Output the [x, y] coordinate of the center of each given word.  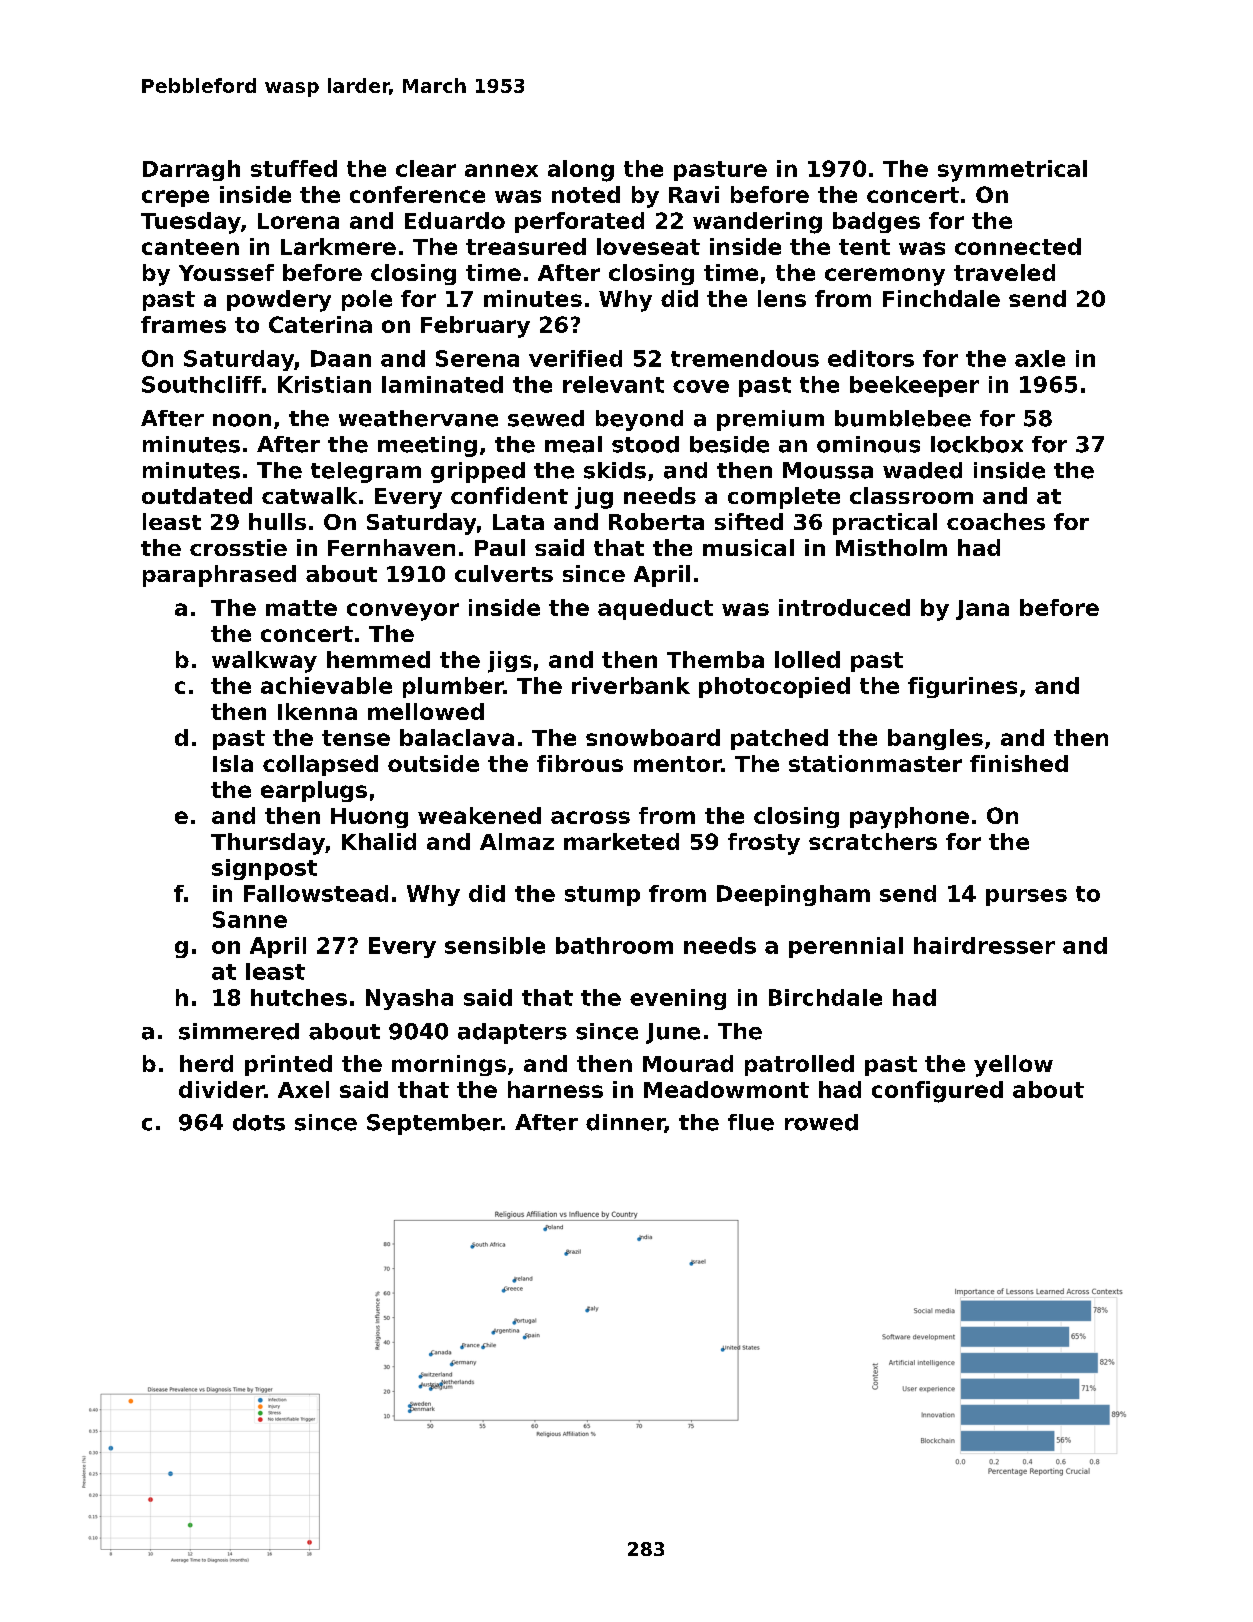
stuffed [294, 168]
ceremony [885, 277]
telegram [366, 472]
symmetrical [1012, 171]
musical [748, 547]
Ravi [694, 194]
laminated [442, 384]
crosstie [238, 547]
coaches [996, 521]
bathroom [614, 945]
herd [206, 1063]
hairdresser [984, 945]
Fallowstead [316, 893]
